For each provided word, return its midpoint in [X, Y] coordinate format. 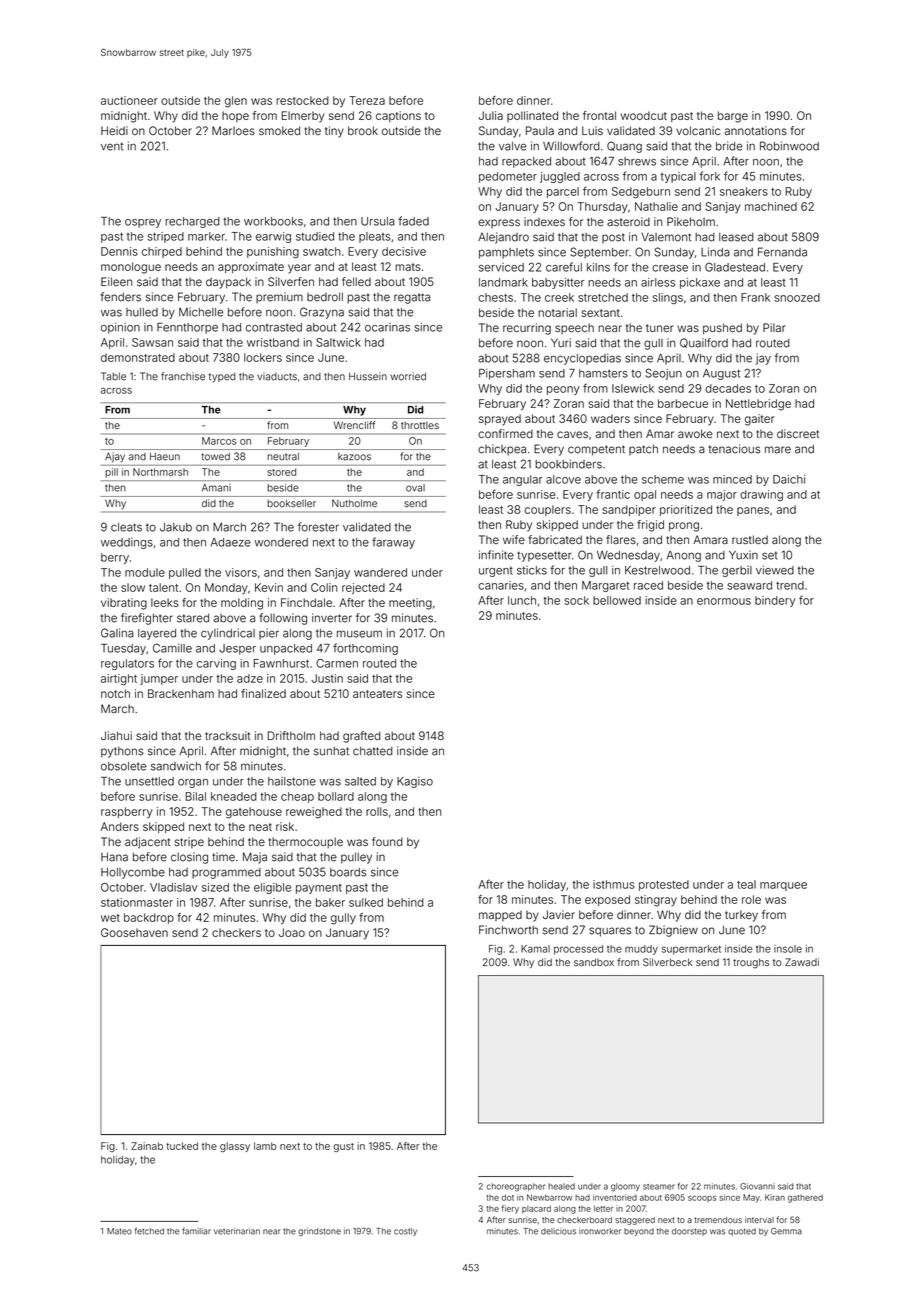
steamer [659, 1187]
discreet [798, 433]
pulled [185, 573]
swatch [322, 251]
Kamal [535, 949]
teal [746, 884]
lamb [265, 1146]
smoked [279, 130]
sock [576, 600]
